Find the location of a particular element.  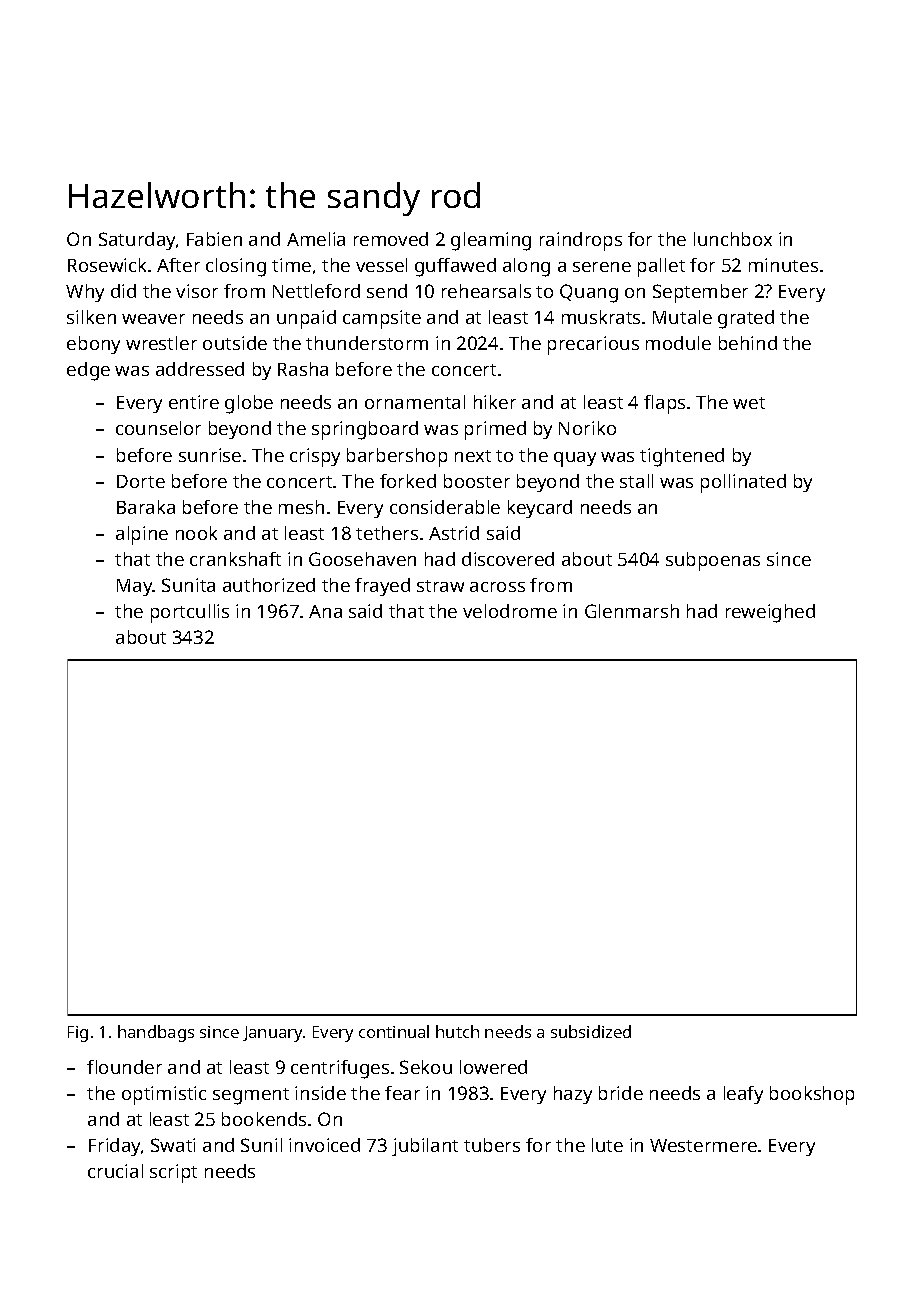

Saturday is located at coordinates (137, 241).
